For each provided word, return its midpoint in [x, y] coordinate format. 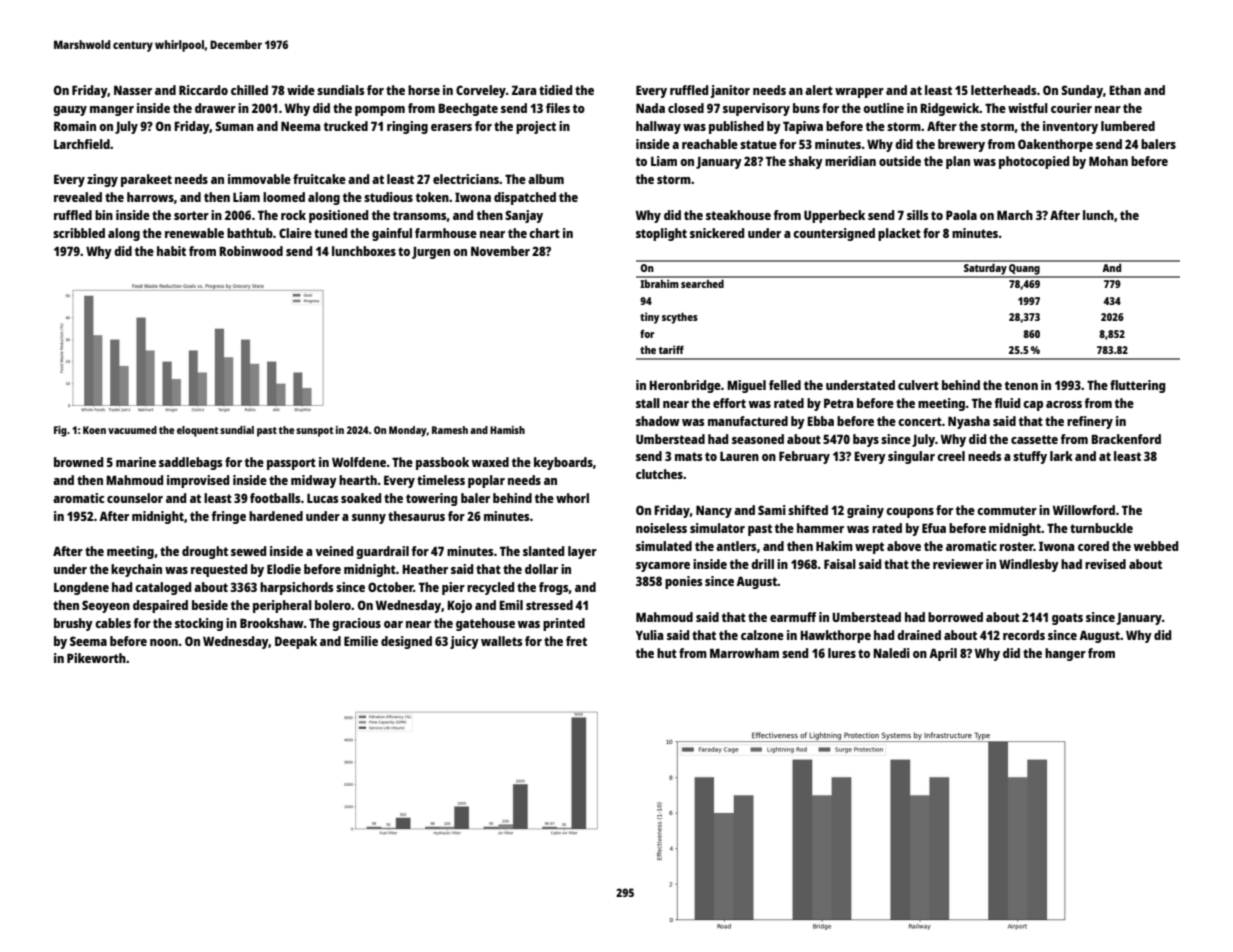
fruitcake [319, 179]
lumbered [1128, 126]
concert [920, 421]
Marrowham [744, 653]
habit [171, 251]
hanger [1065, 654]
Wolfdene [359, 462]
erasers [451, 127]
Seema [88, 641]
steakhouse [738, 215]
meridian [850, 161]
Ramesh [450, 430]
